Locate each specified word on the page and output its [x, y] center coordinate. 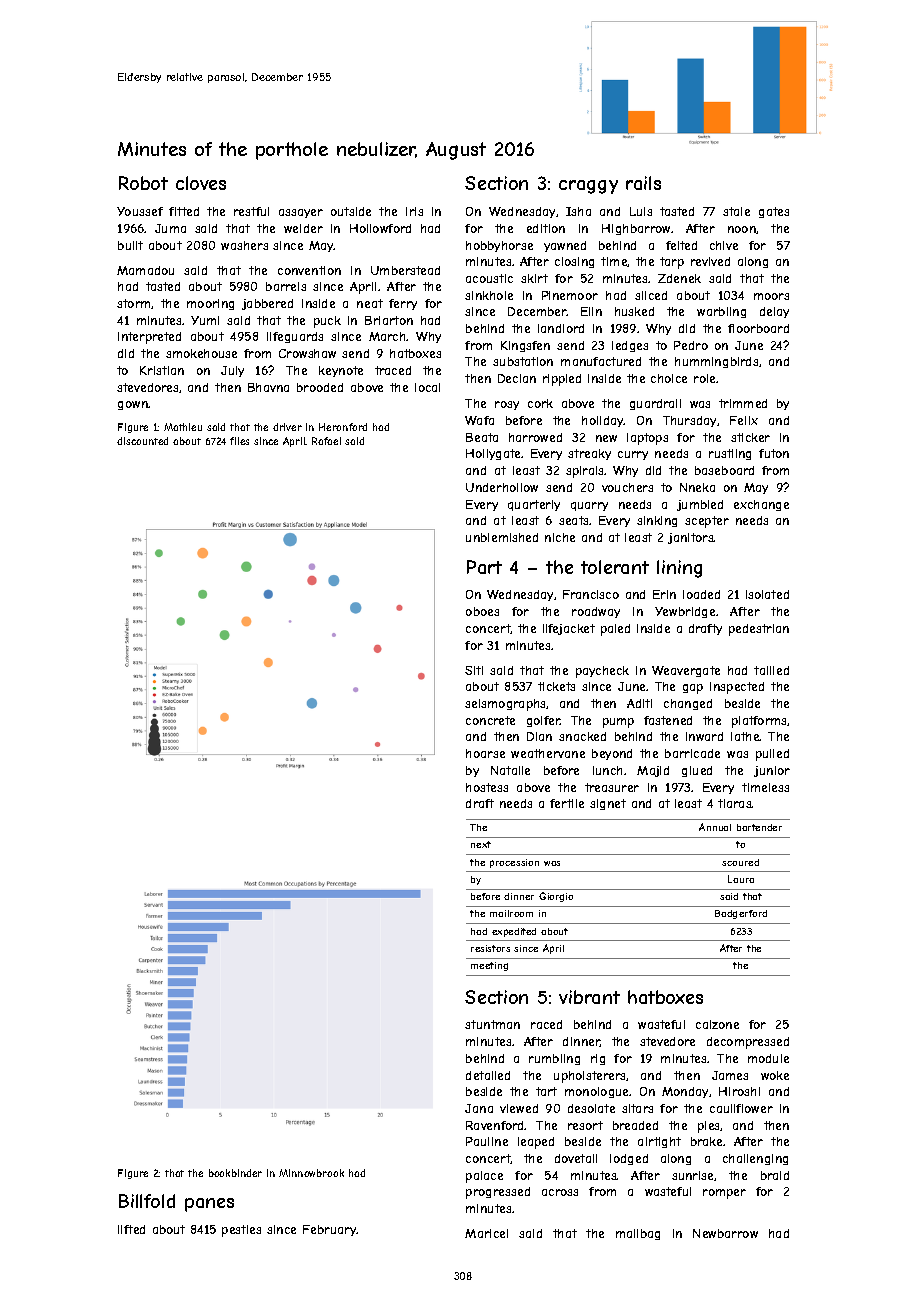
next [481, 844]
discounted [142, 441]
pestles [241, 1231]
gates [774, 212]
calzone [717, 1024]
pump [618, 723]
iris [414, 211]
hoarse [485, 753]
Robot [143, 183]
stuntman [492, 1024]
